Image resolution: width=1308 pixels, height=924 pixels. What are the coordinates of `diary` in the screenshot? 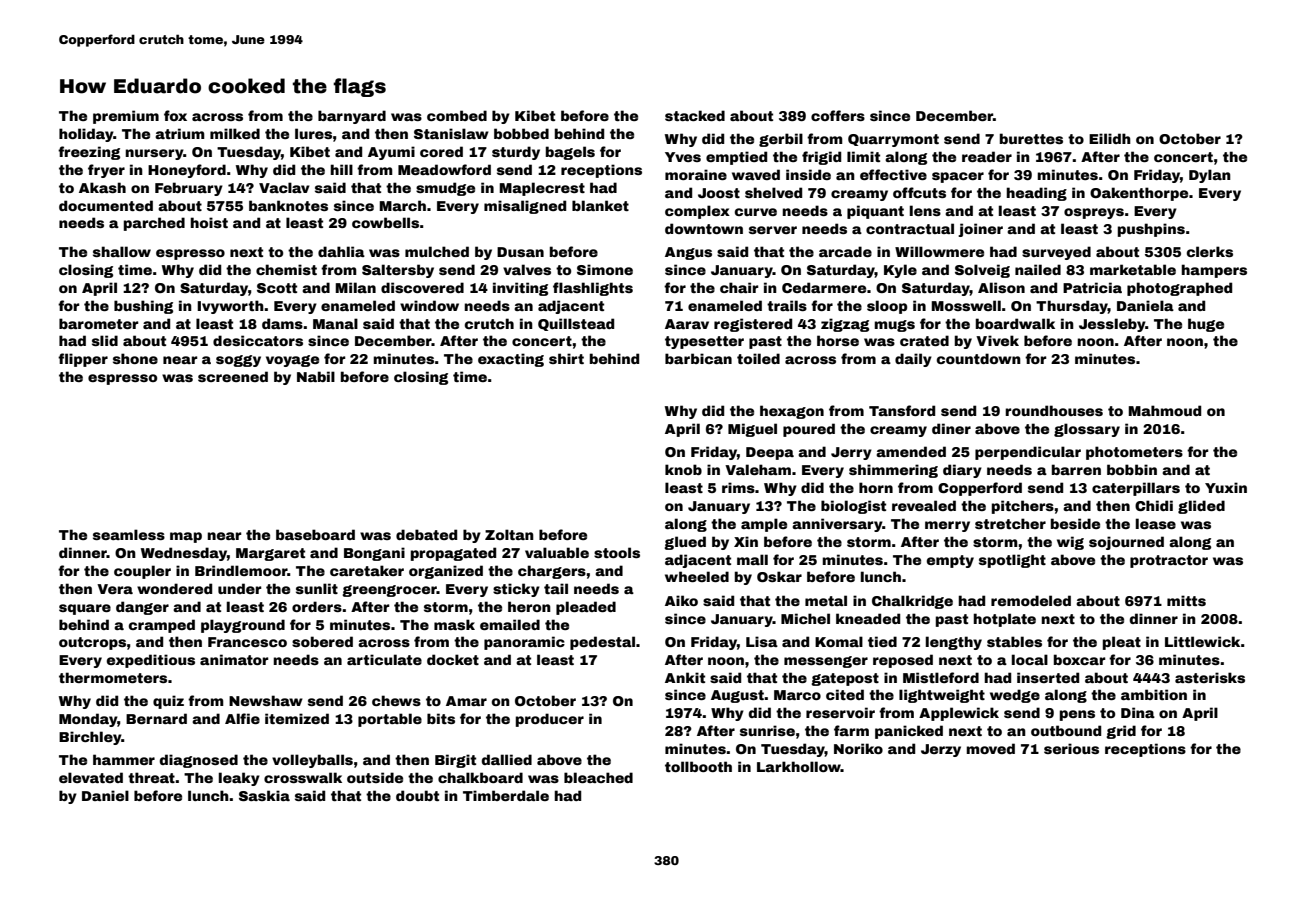 It's located at (962, 471).
